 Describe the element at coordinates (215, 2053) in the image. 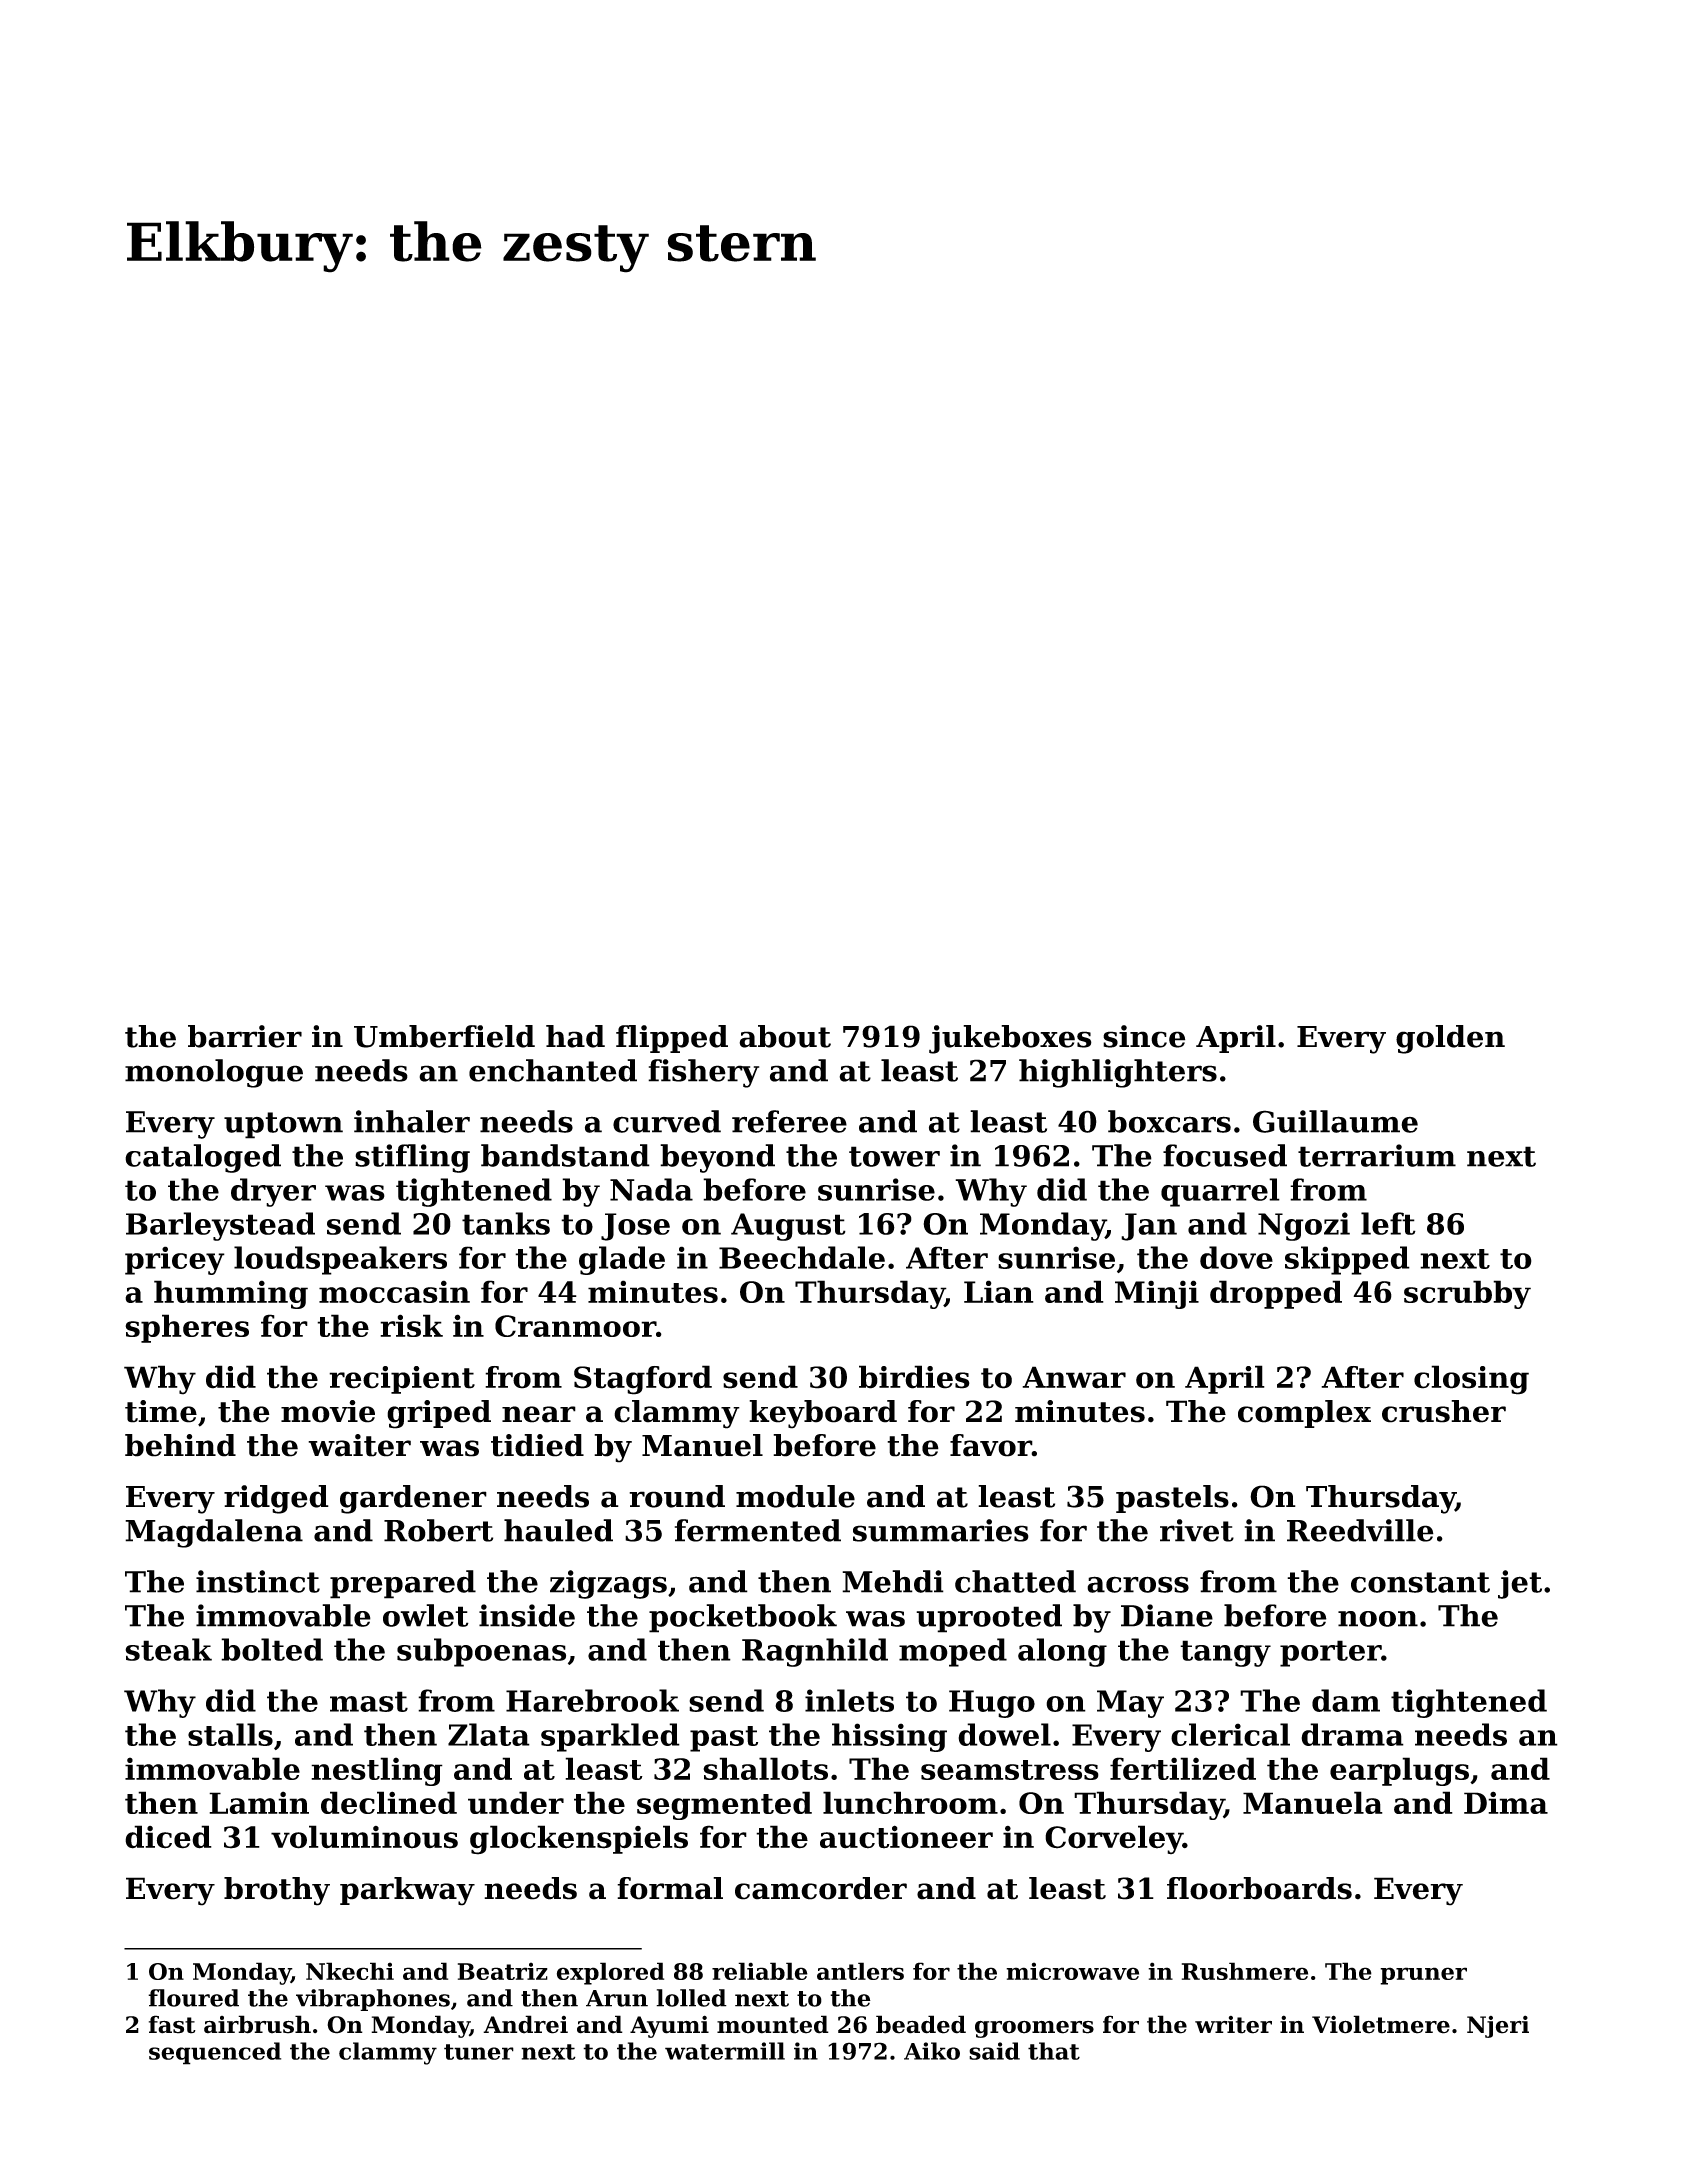

I see `sequenced` at that location.
